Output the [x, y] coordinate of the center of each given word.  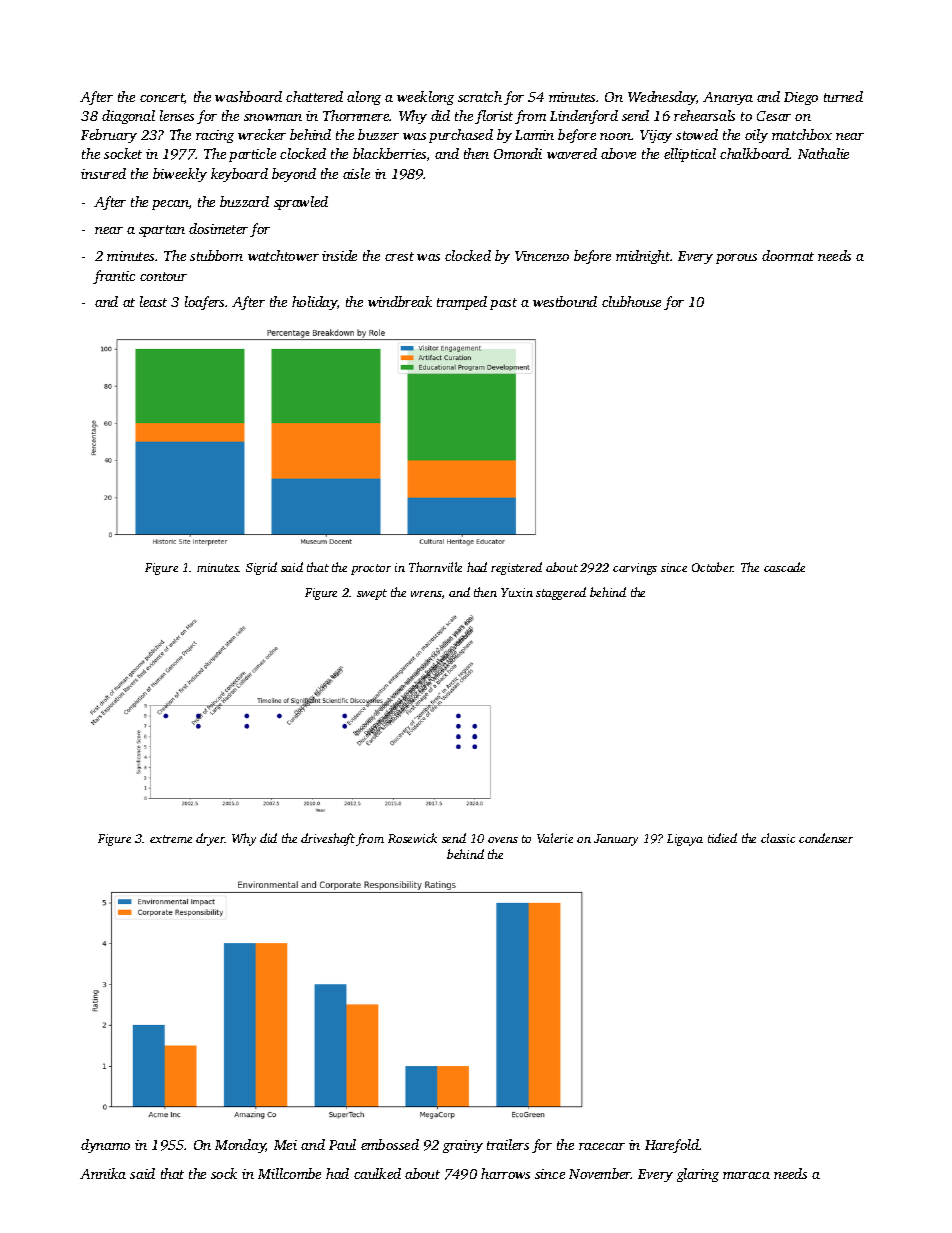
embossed [390, 1144]
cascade [784, 567]
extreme [171, 839]
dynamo [105, 1146]
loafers [204, 303]
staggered [561, 593]
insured [103, 173]
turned [843, 96]
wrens [426, 594]
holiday [314, 303]
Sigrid [261, 568]
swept [372, 594]
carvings [635, 569]
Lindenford [584, 117]
